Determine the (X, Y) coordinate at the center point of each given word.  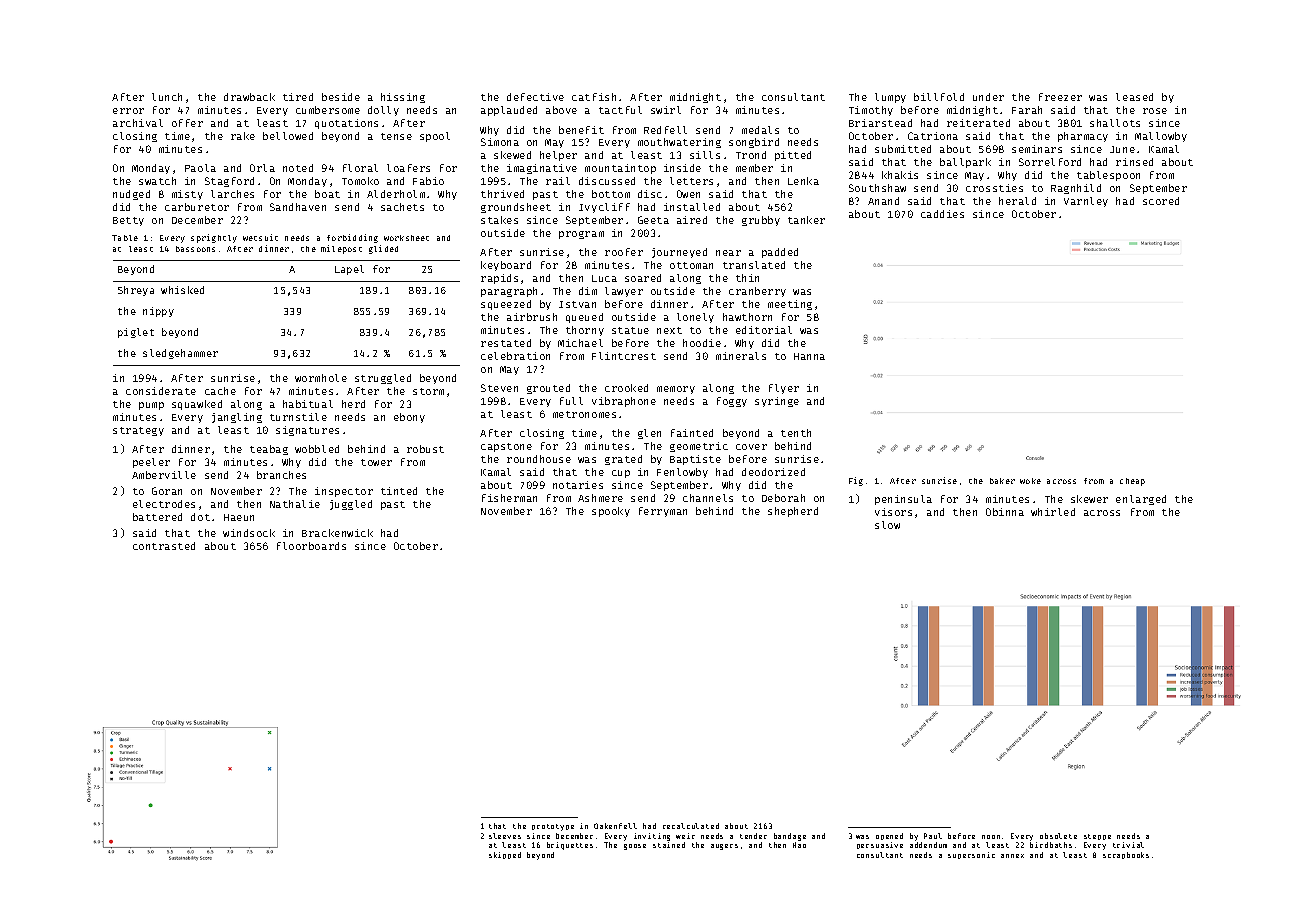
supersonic (971, 855)
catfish (594, 97)
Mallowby (1161, 137)
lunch (167, 97)
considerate (161, 391)
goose (635, 847)
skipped (505, 855)
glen (649, 434)
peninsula (903, 500)
